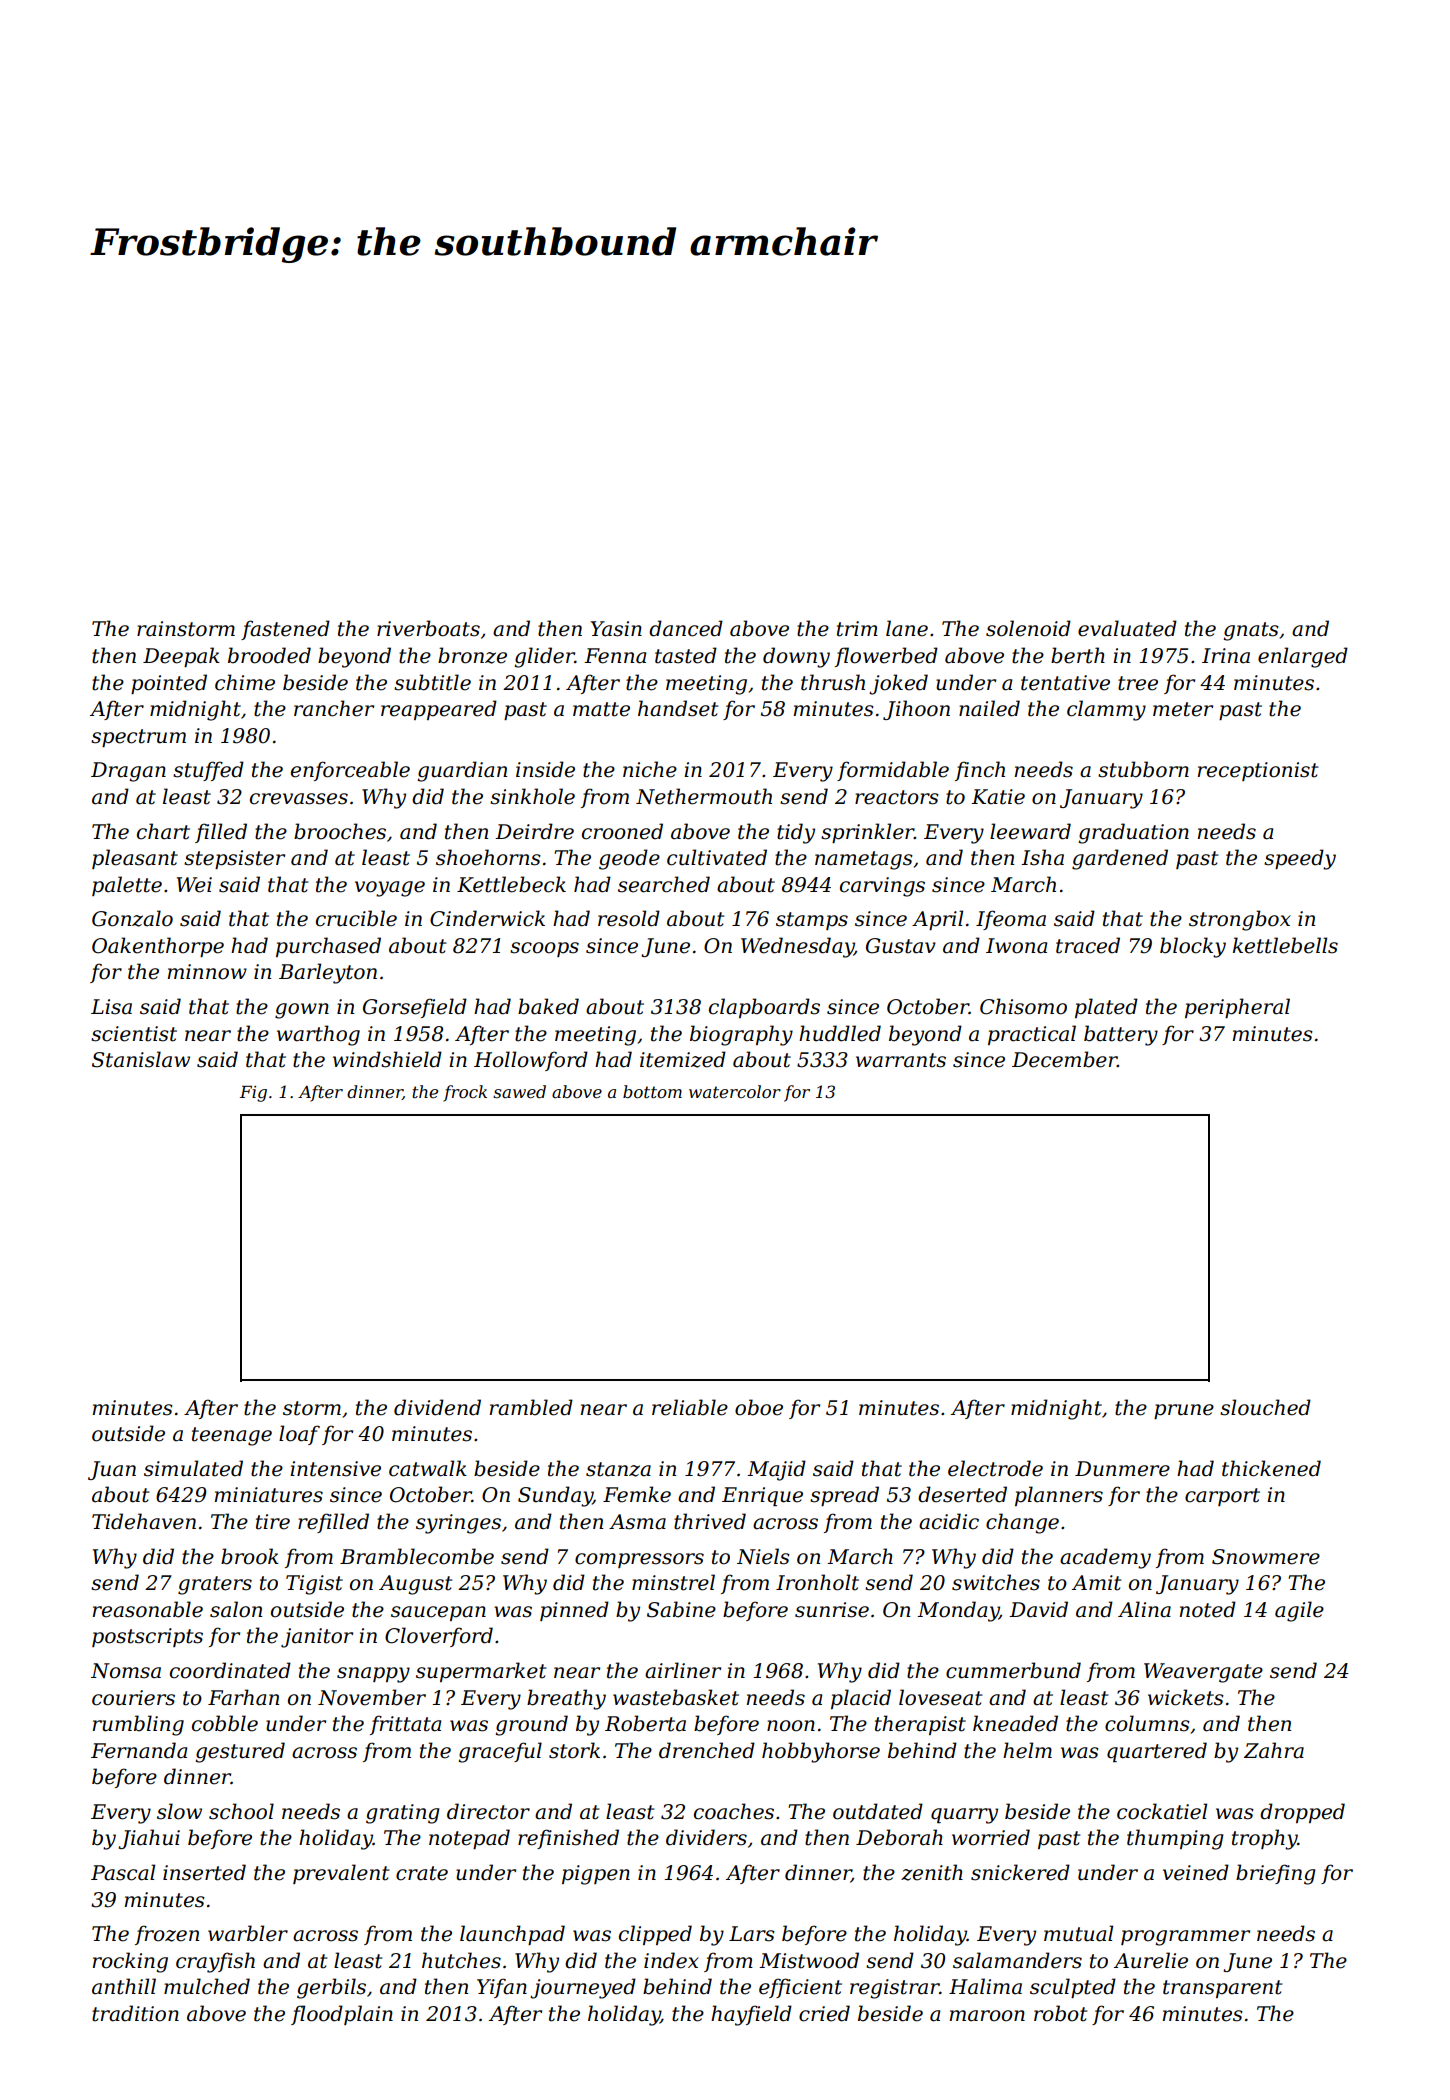 The image size is (1450, 2100). Describe the element at coordinates (616, 629) in the image. I see `Yasin` at that location.
